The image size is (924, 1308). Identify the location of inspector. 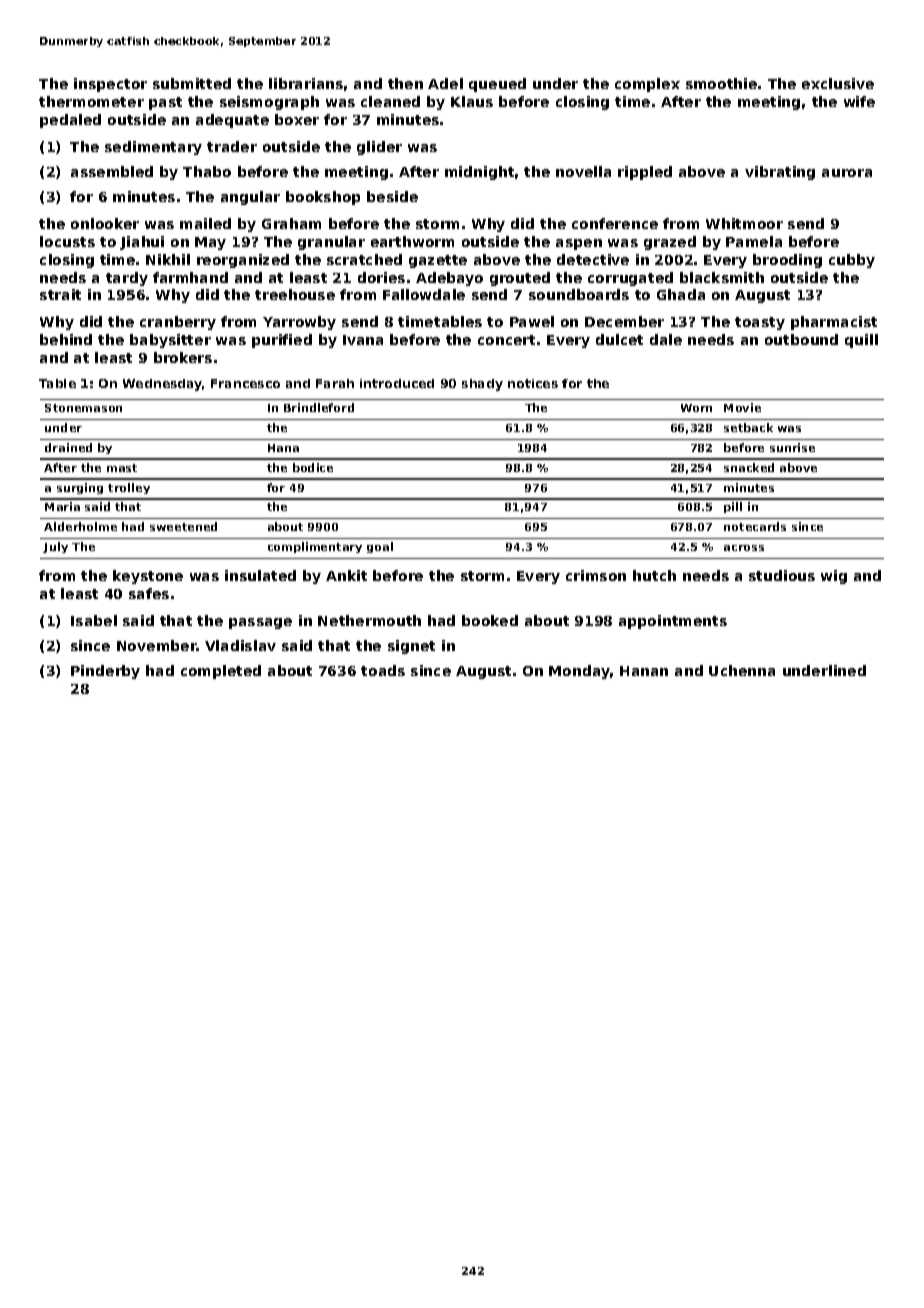
(110, 85).
